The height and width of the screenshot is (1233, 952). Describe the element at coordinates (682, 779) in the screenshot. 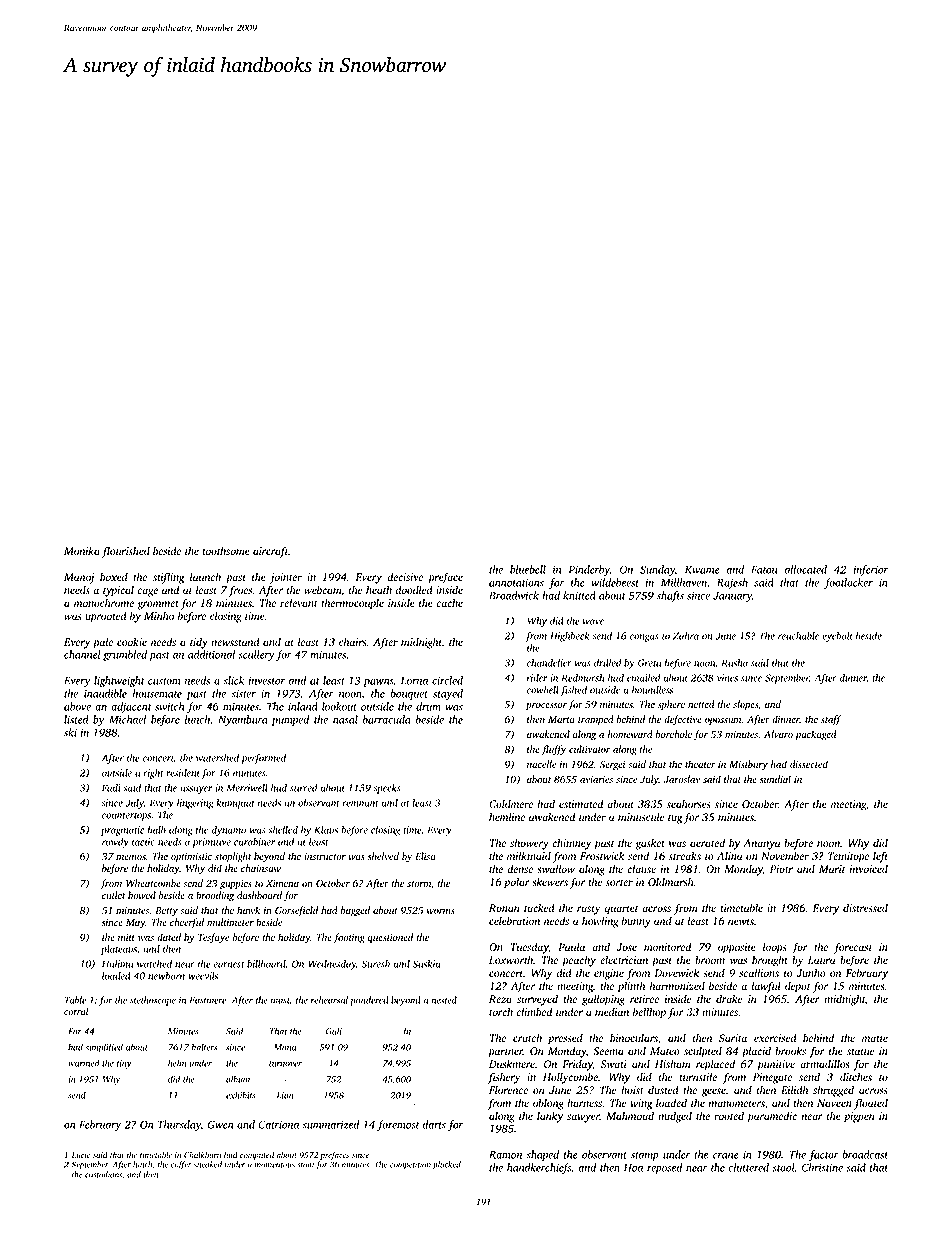

I see `Jaroslav` at that location.
